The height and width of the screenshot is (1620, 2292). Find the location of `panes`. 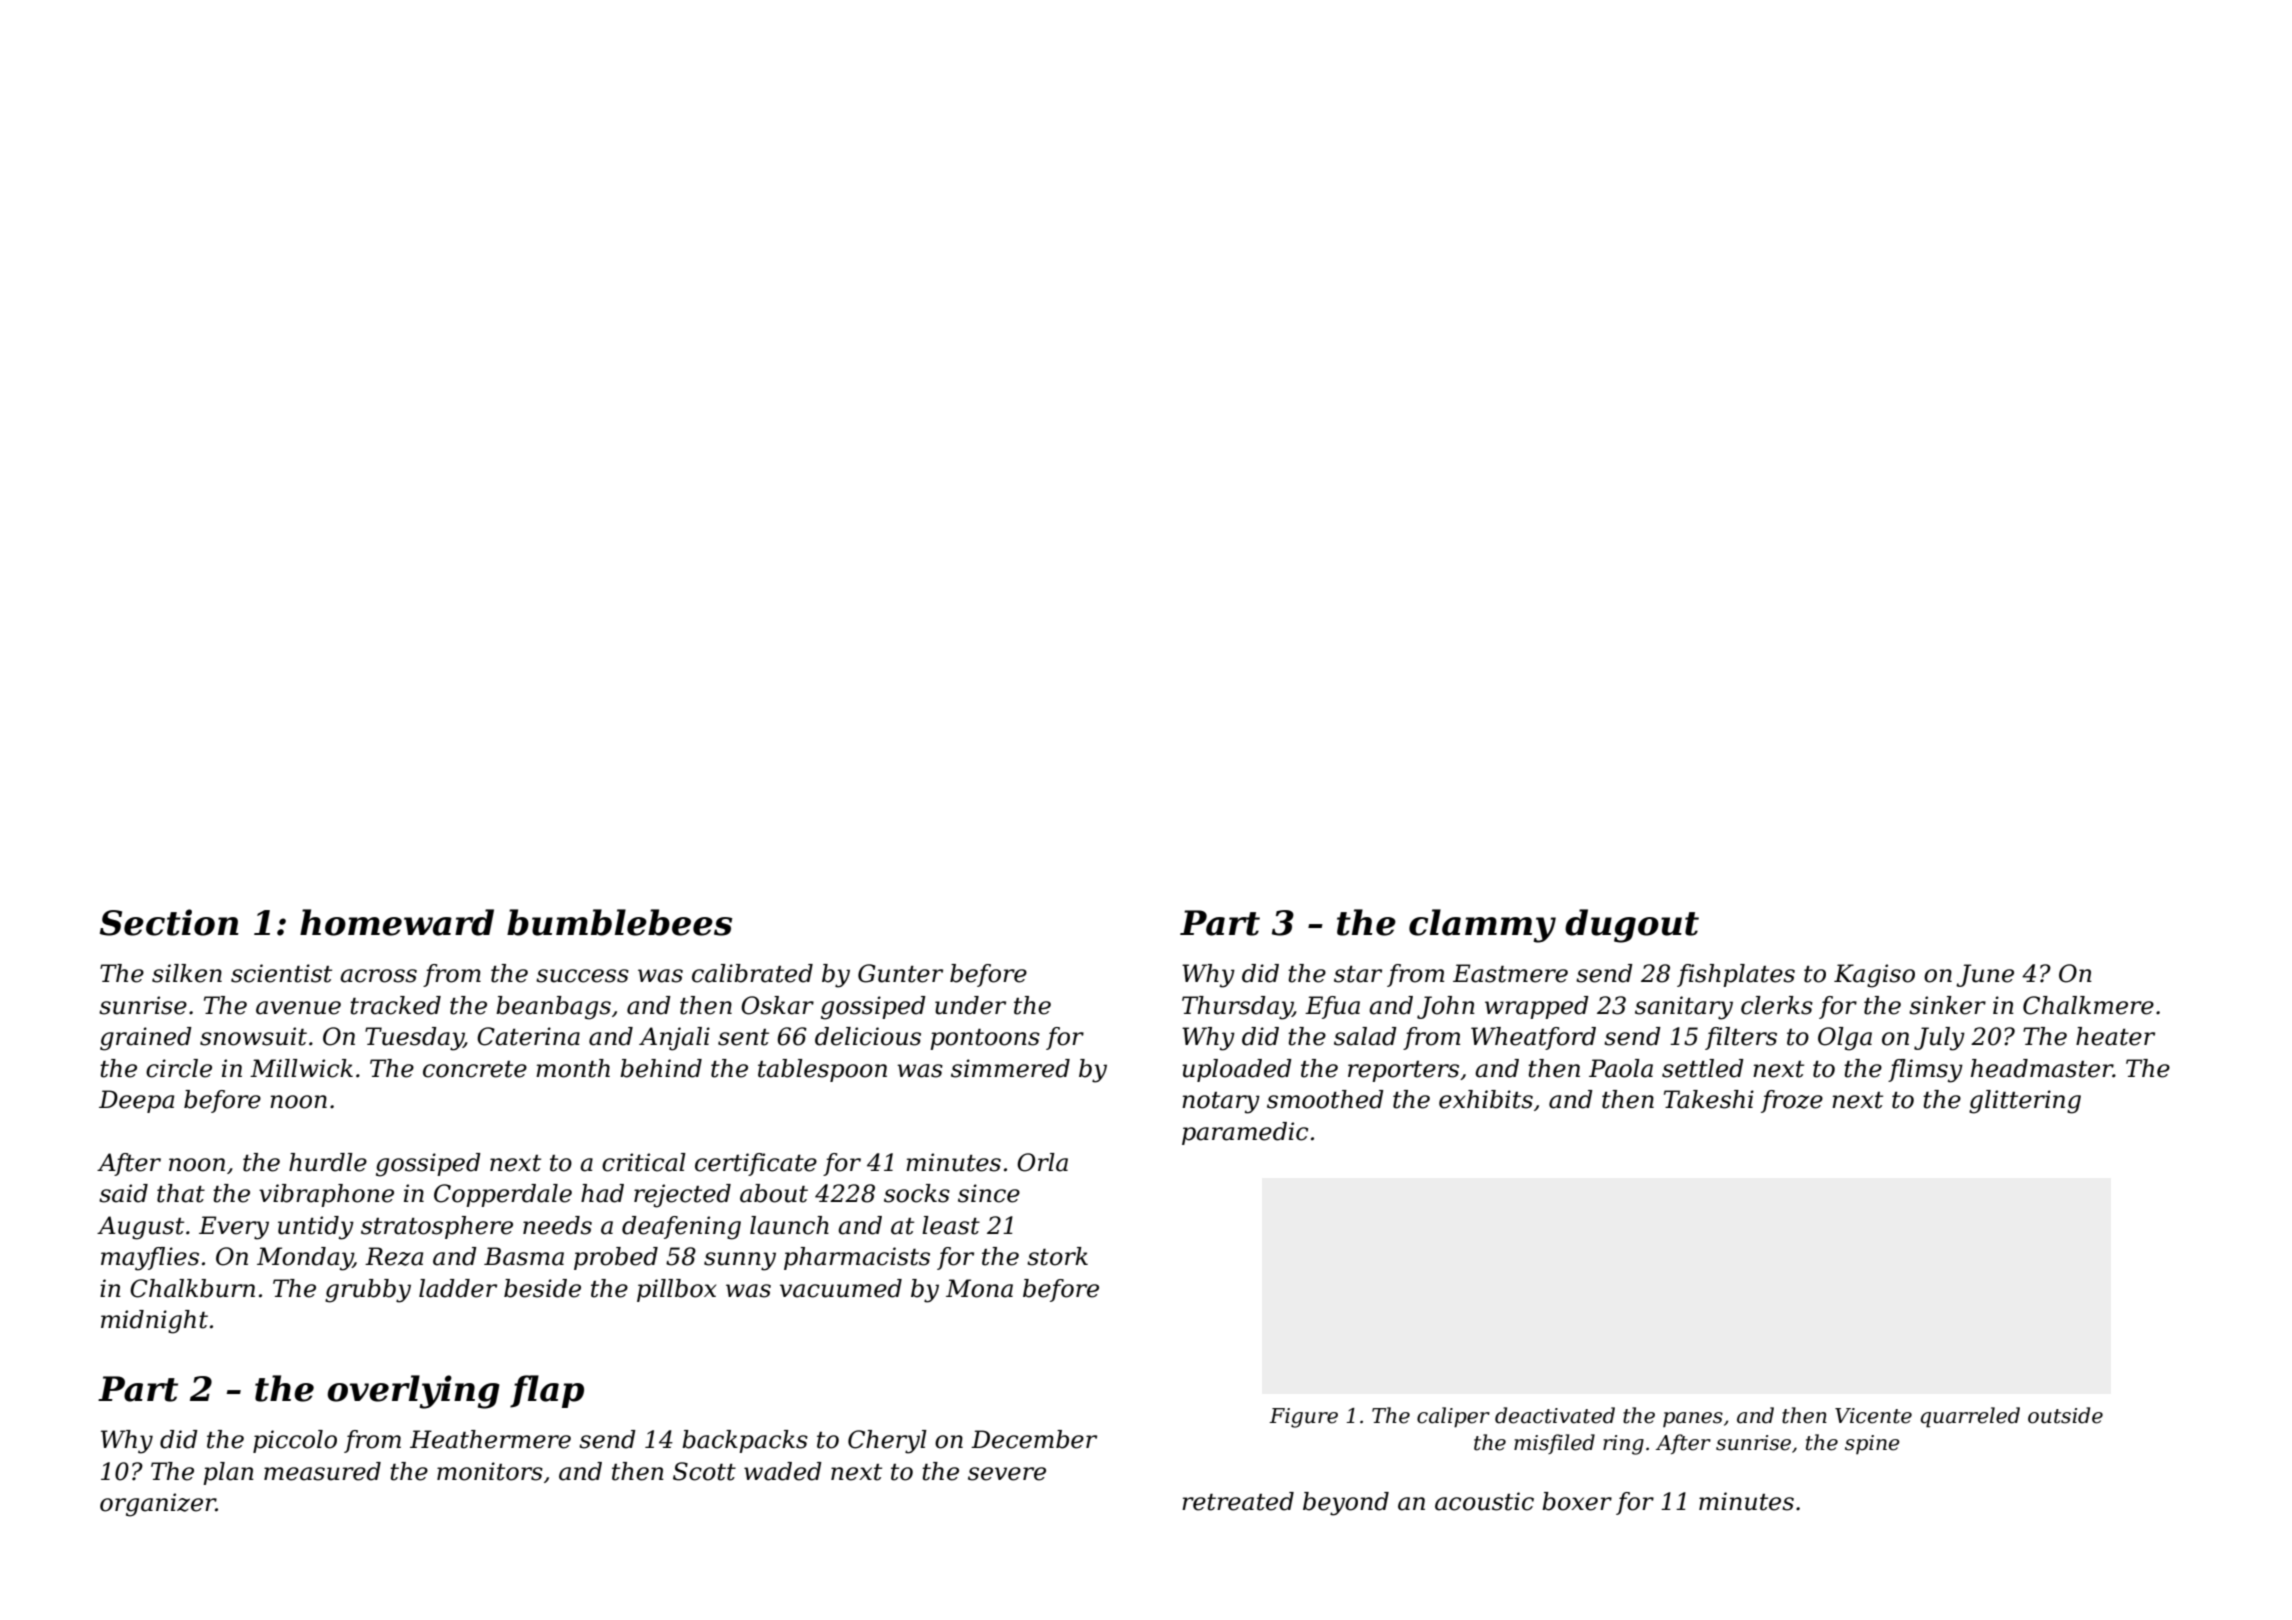

panes is located at coordinates (1693, 1420).
